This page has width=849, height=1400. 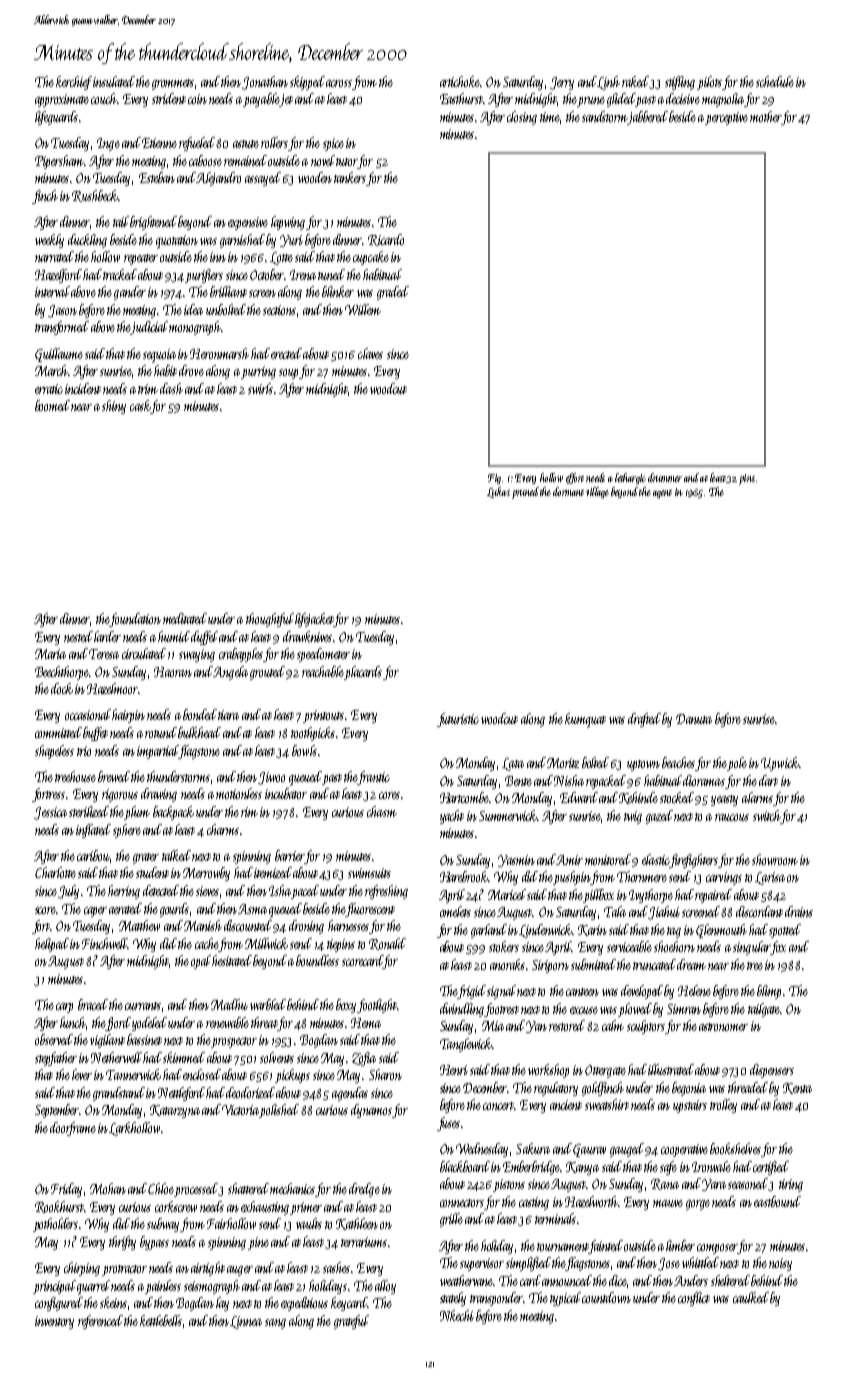 What do you see at coordinates (351, 1322) in the page?
I see `grateful` at bounding box center [351, 1322].
